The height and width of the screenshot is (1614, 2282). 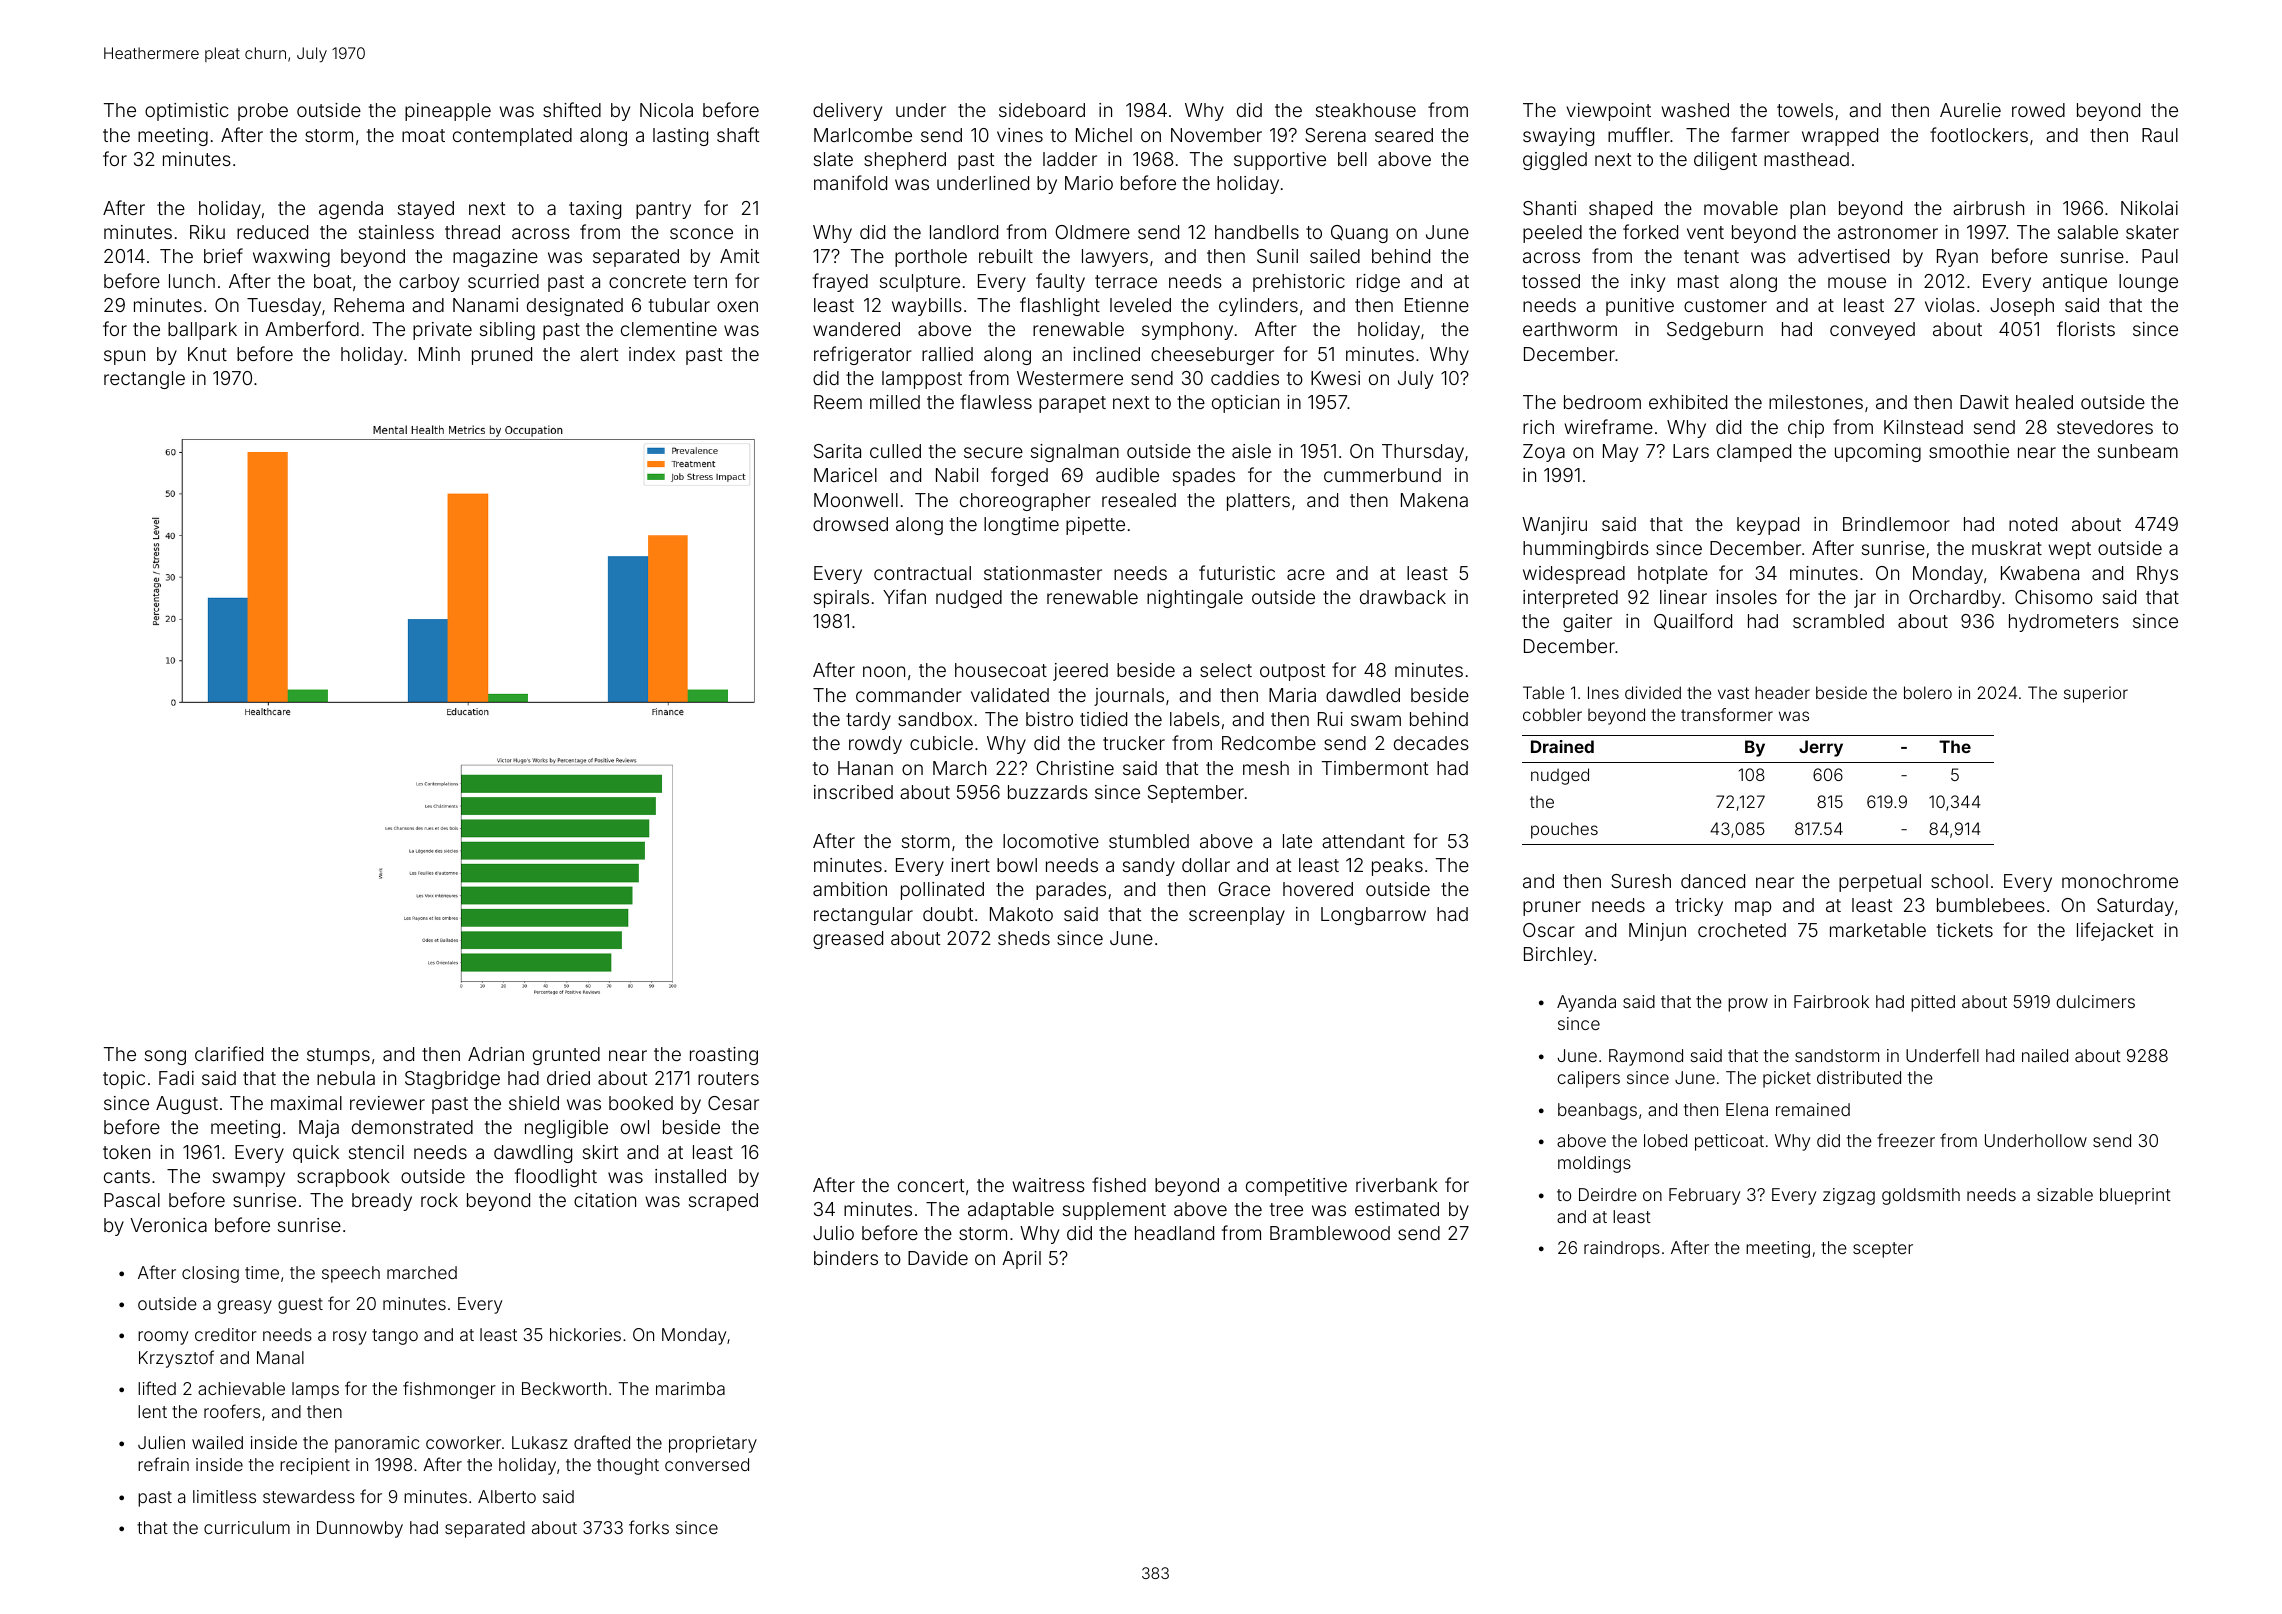 I want to click on raindrops, so click(x=1622, y=1249).
